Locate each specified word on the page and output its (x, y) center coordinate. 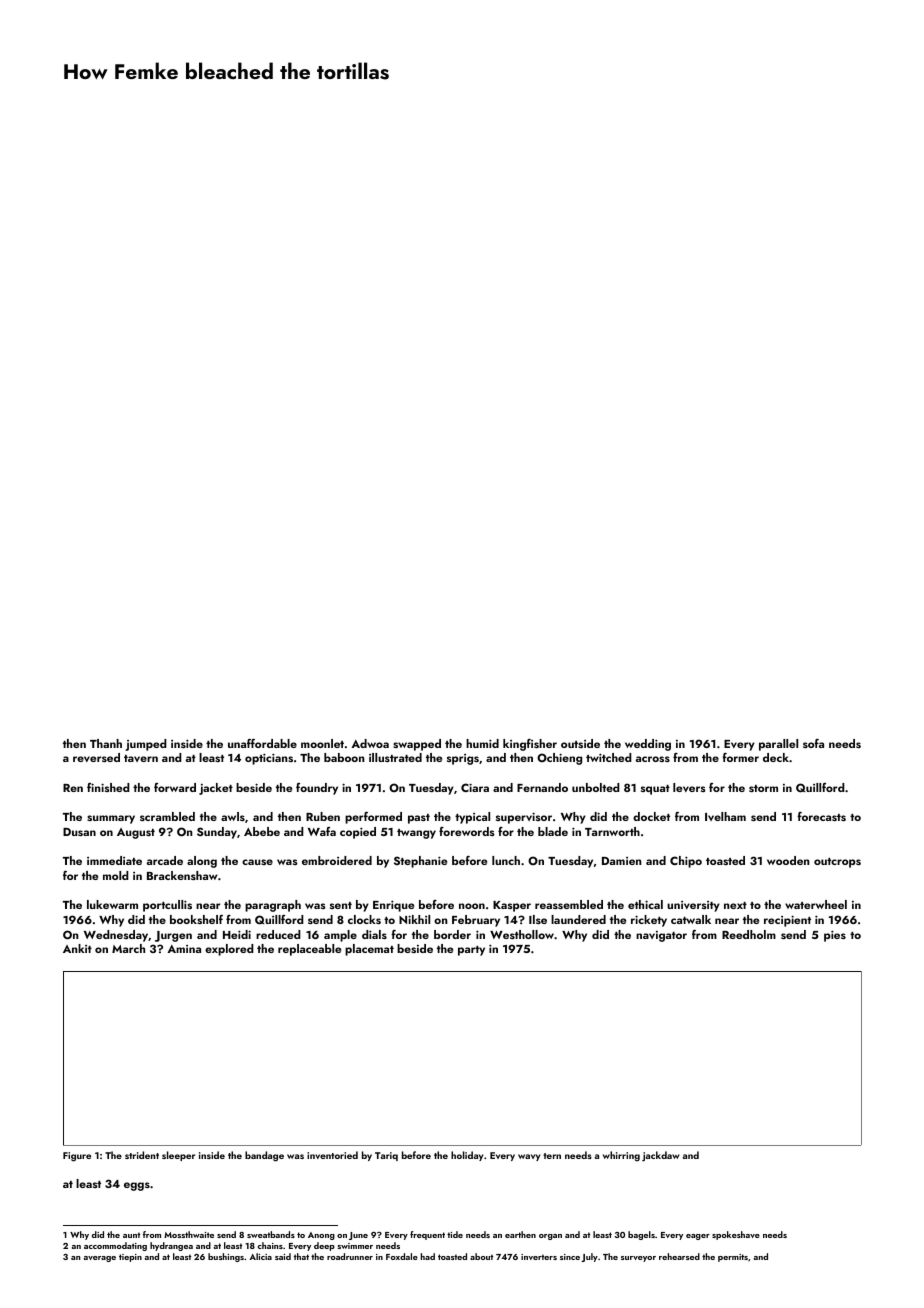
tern (552, 1156)
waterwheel (816, 904)
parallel (778, 745)
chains (270, 1245)
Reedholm (749, 934)
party (471, 951)
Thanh (106, 743)
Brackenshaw (182, 875)
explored (229, 950)
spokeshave (736, 1235)
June (358, 1236)
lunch (506, 860)
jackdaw (661, 1156)
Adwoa (370, 743)
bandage (264, 1156)
